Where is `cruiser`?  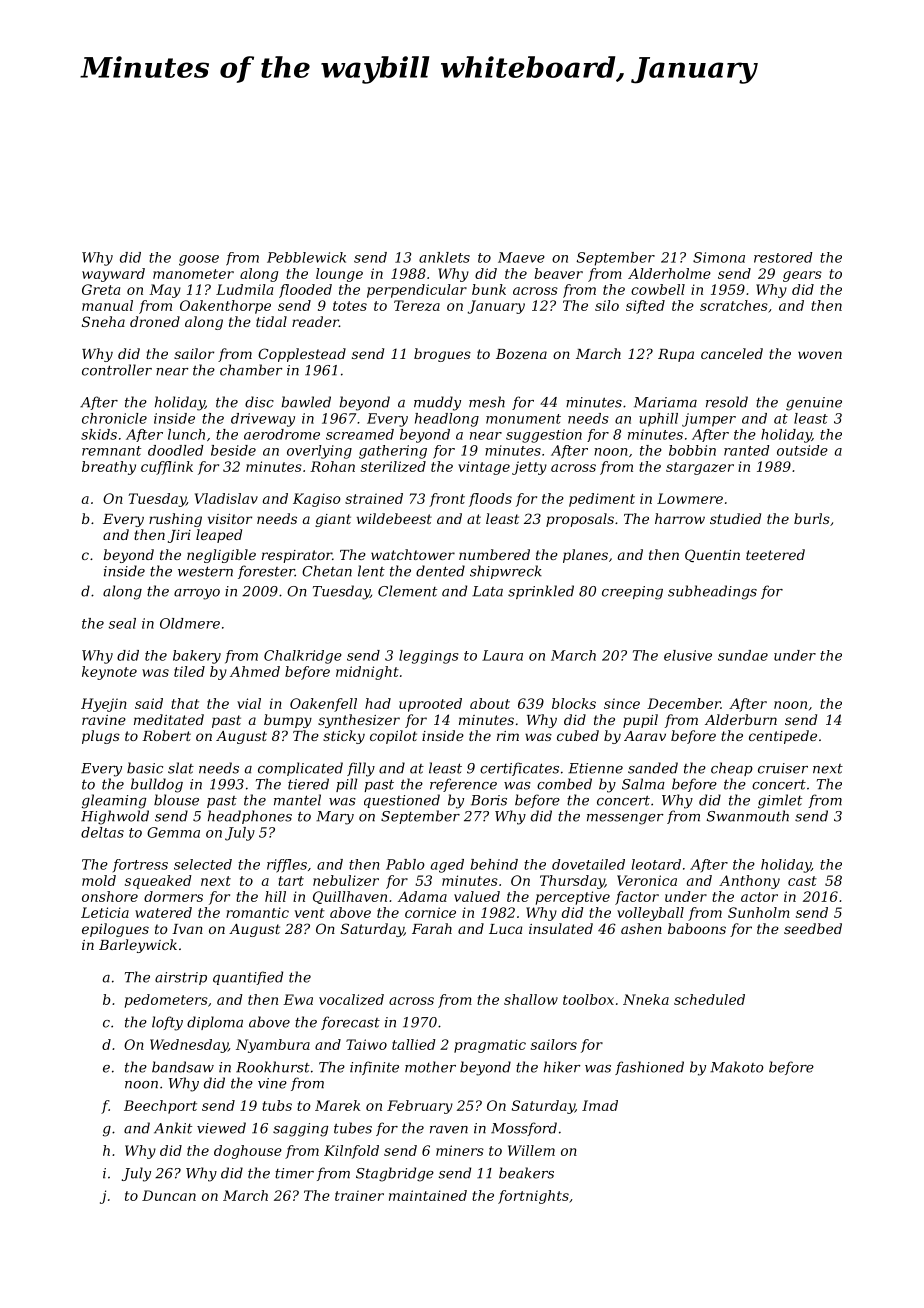
cruiser is located at coordinates (783, 768).
